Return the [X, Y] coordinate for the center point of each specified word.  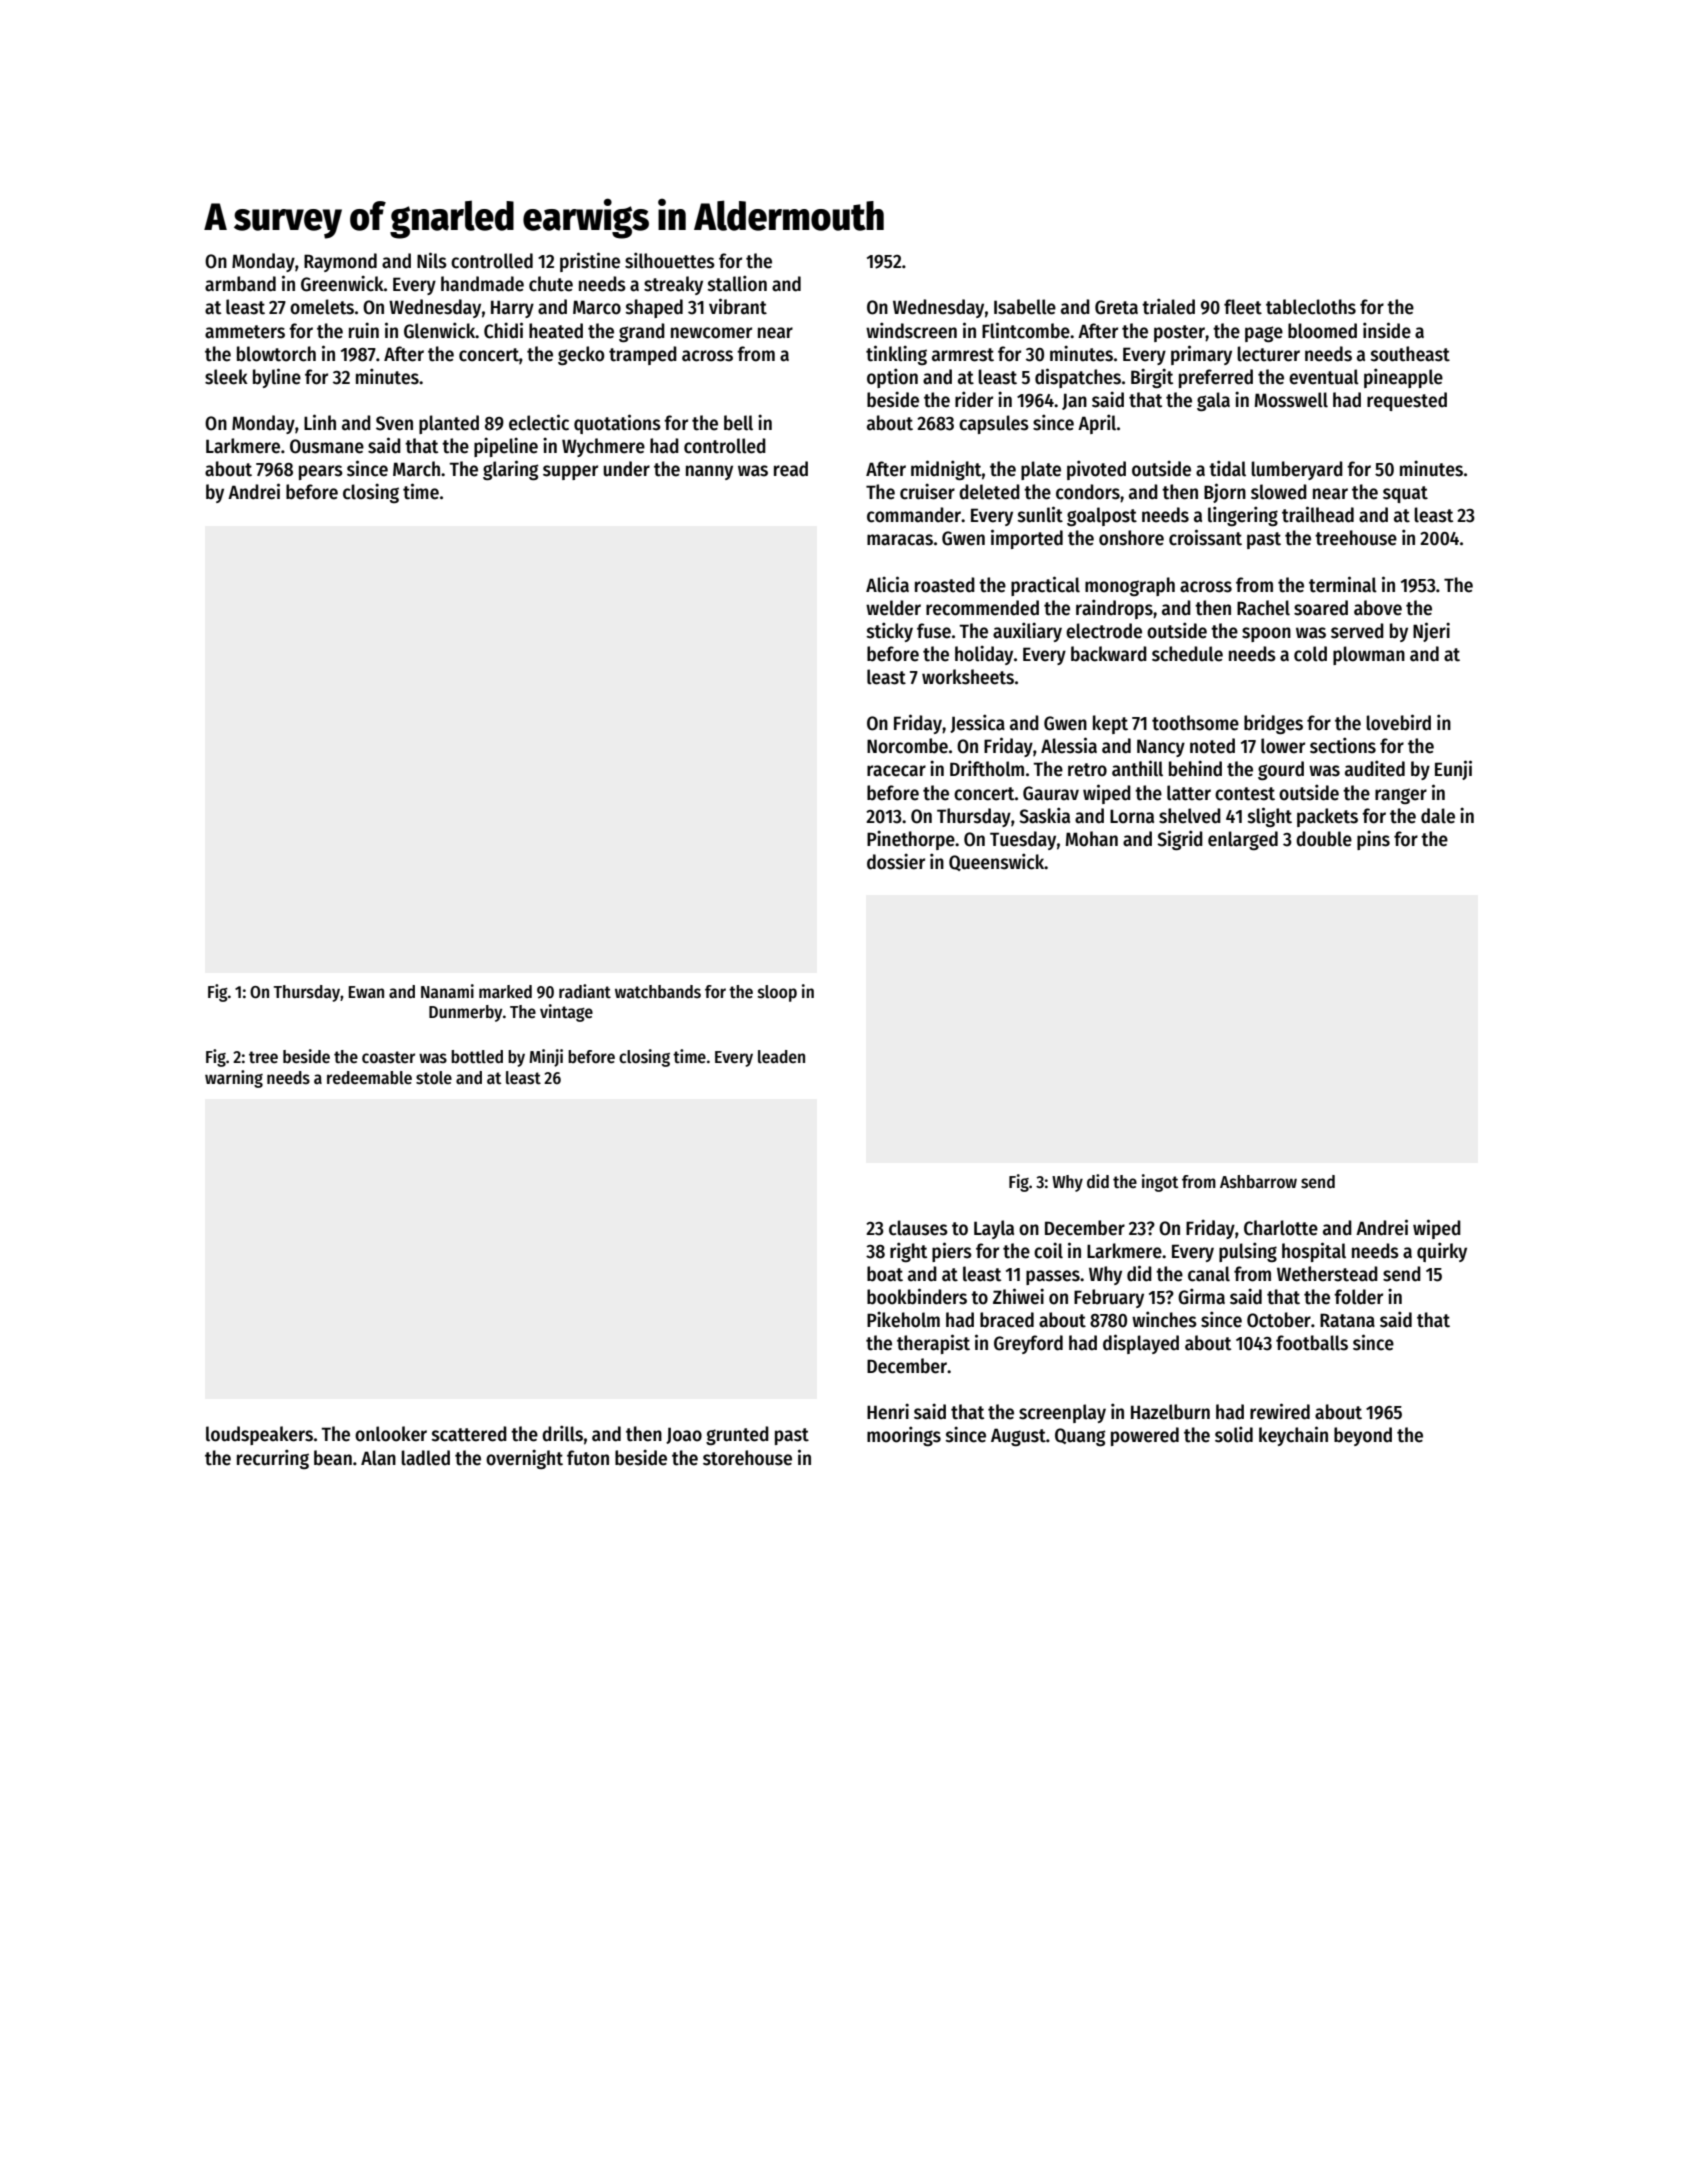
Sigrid [1180, 840]
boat [885, 1274]
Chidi [503, 330]
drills [562, 1433]
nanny [709, 472]
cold [1310, 654]
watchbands [658, 992]
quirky [1442, 1252]
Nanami [447, 991]
